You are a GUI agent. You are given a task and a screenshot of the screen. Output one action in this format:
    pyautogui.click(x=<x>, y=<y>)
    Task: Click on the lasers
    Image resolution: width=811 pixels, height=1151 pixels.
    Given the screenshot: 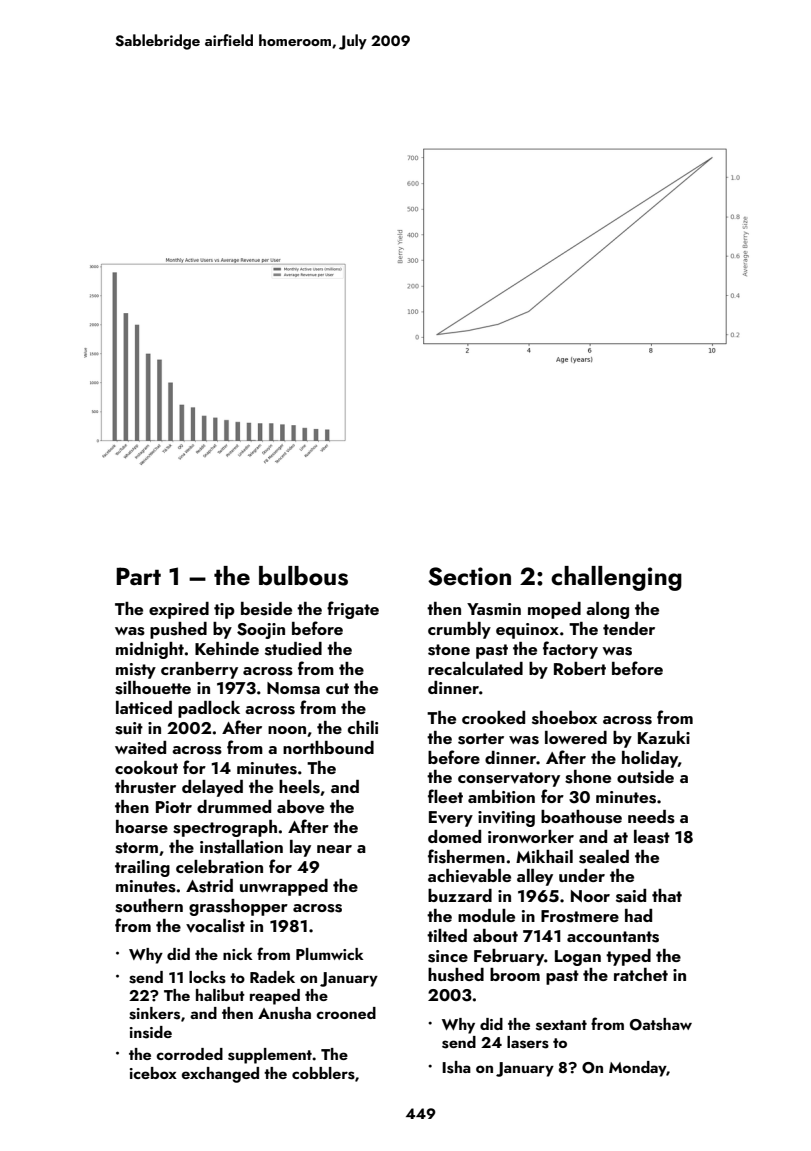 What is the action you would take?
    pyautogui.click(x=528, y=1042)
